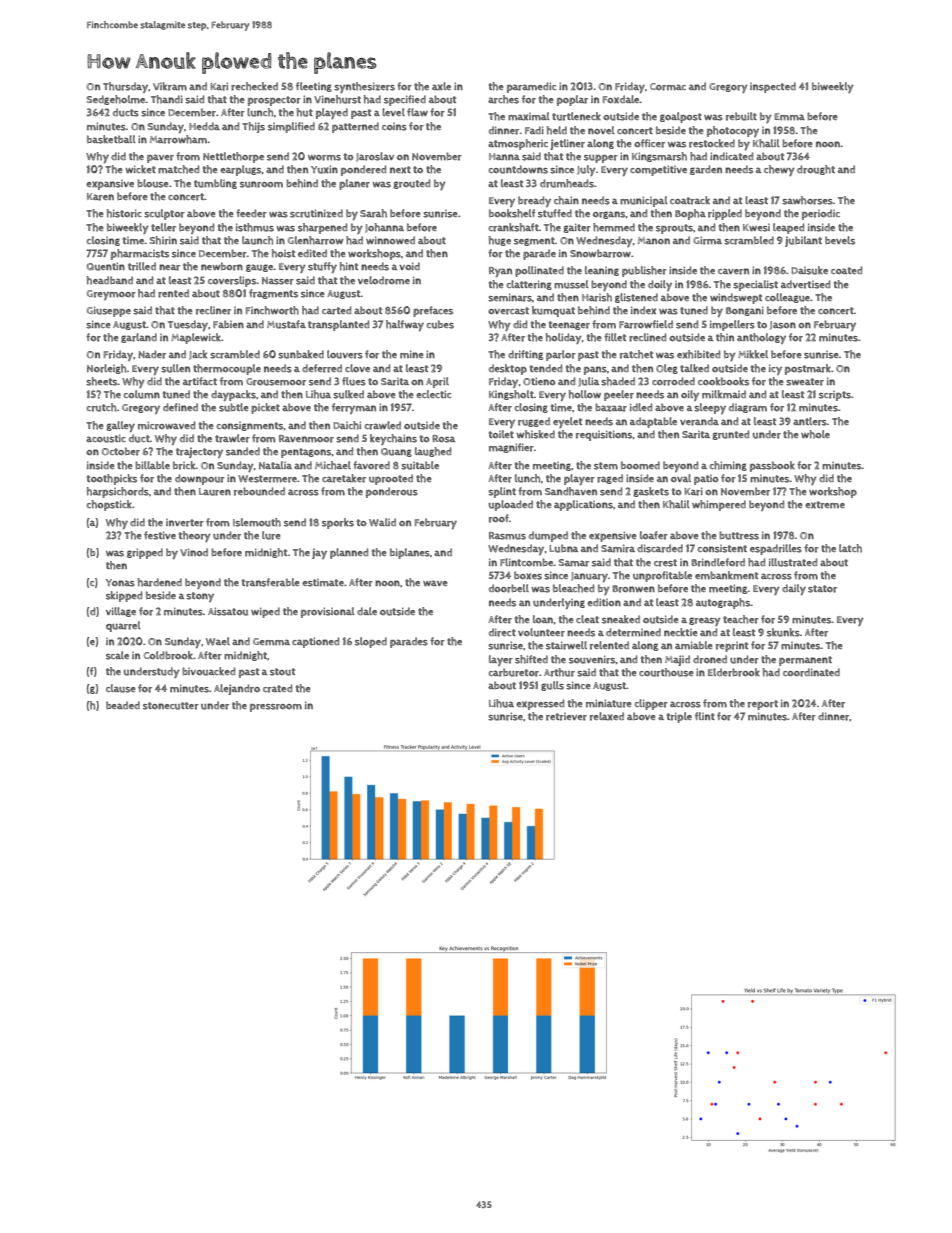 This image has width=952, height=1233. Describe the element at coordinates (291, 127) in the image. I see `simplified` at that location.
